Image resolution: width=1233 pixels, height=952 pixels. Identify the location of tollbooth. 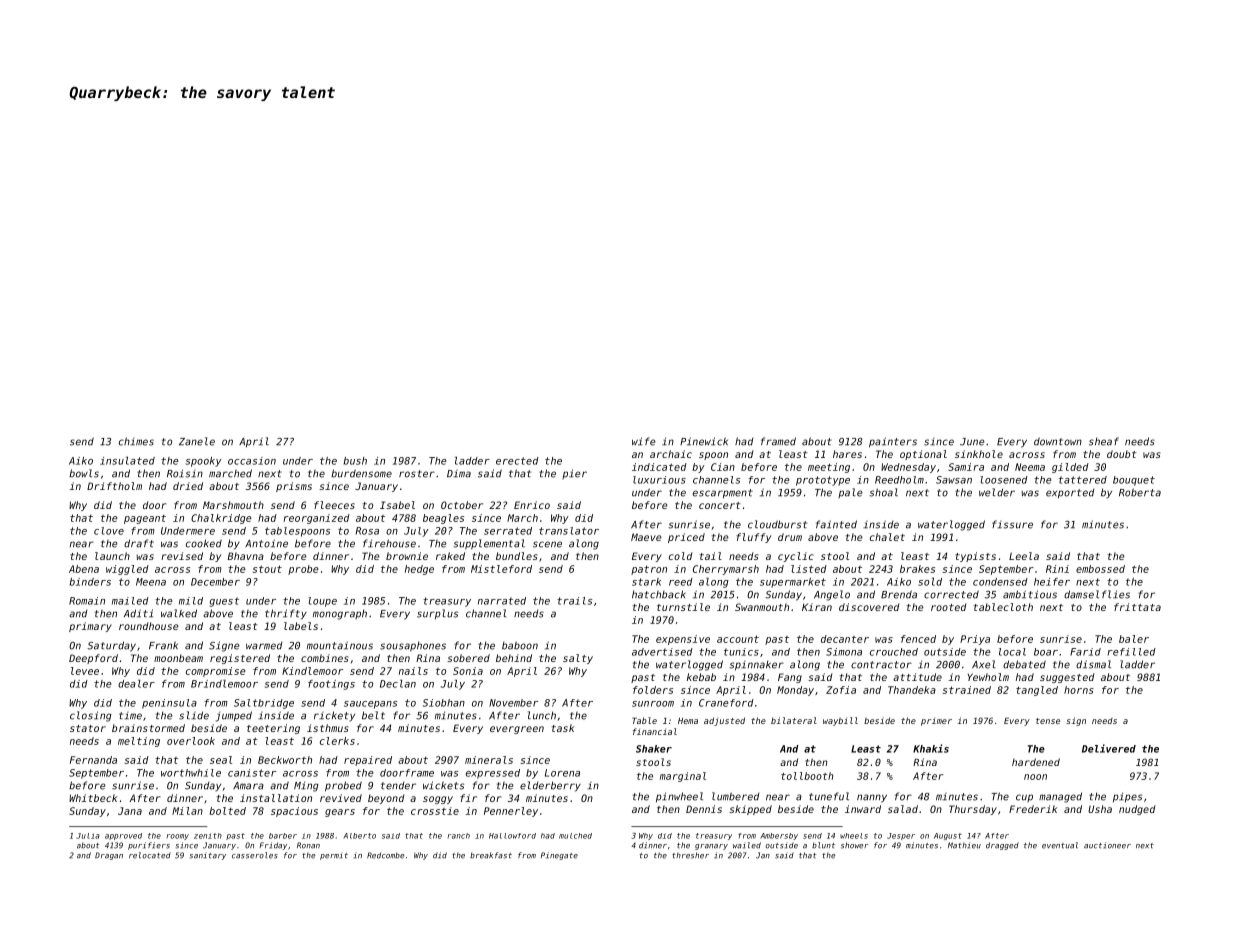
(807, 776).
